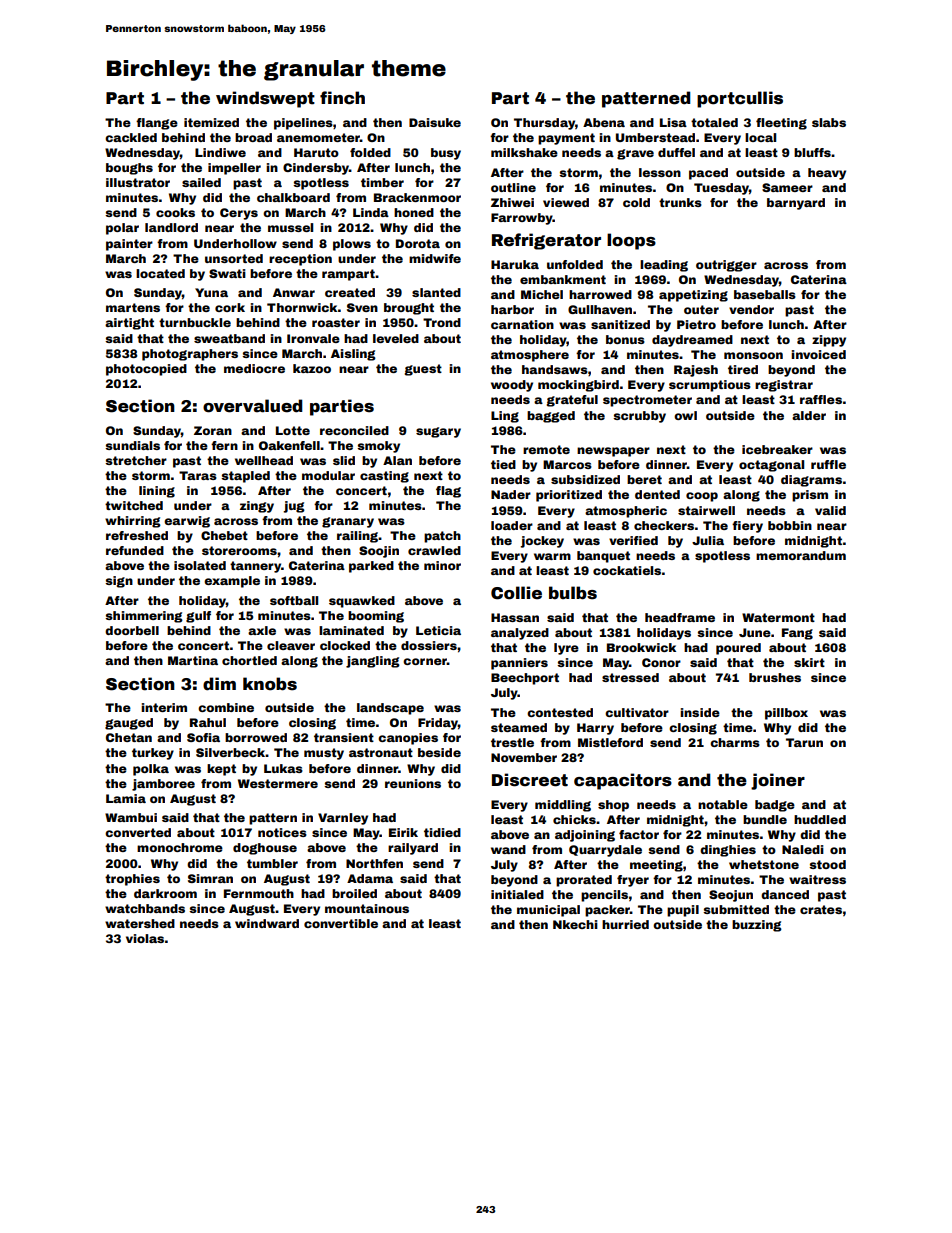  I want to click on bundle, so click(765, 819).
